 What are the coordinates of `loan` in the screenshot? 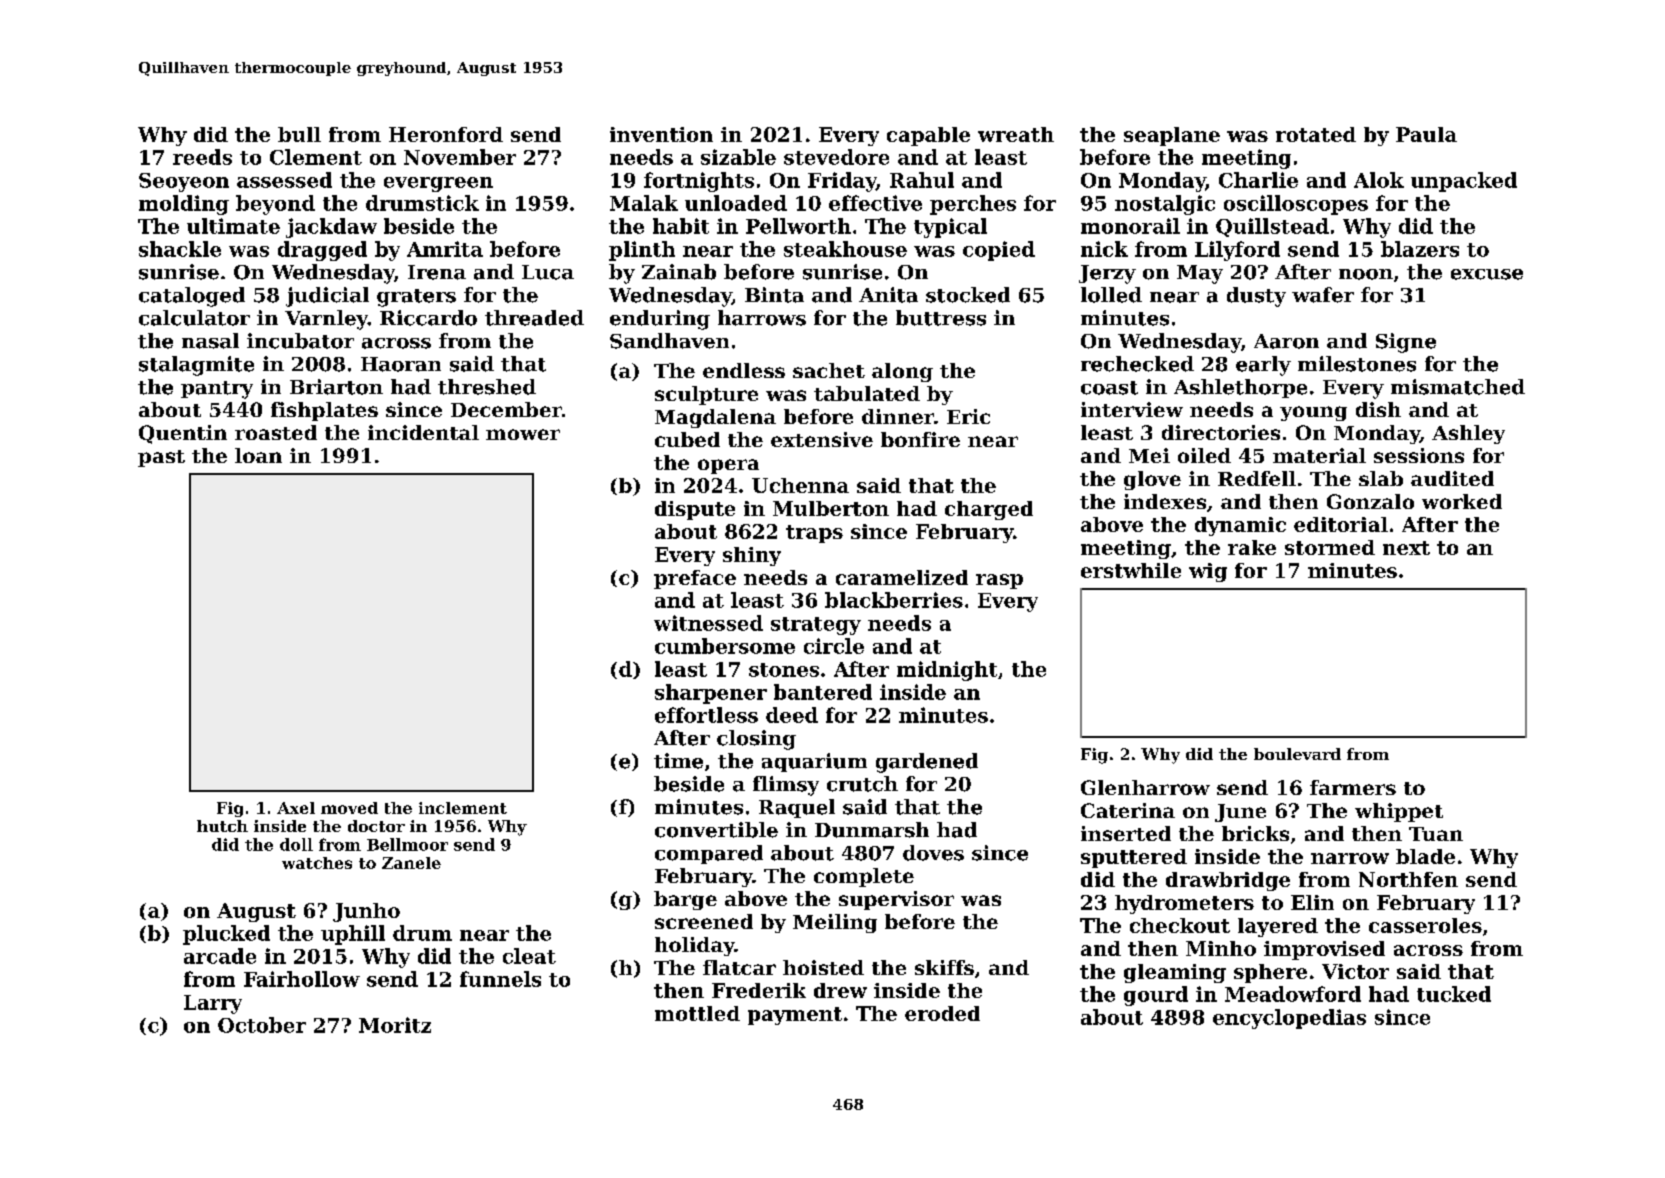 It's located at (258, 455).
